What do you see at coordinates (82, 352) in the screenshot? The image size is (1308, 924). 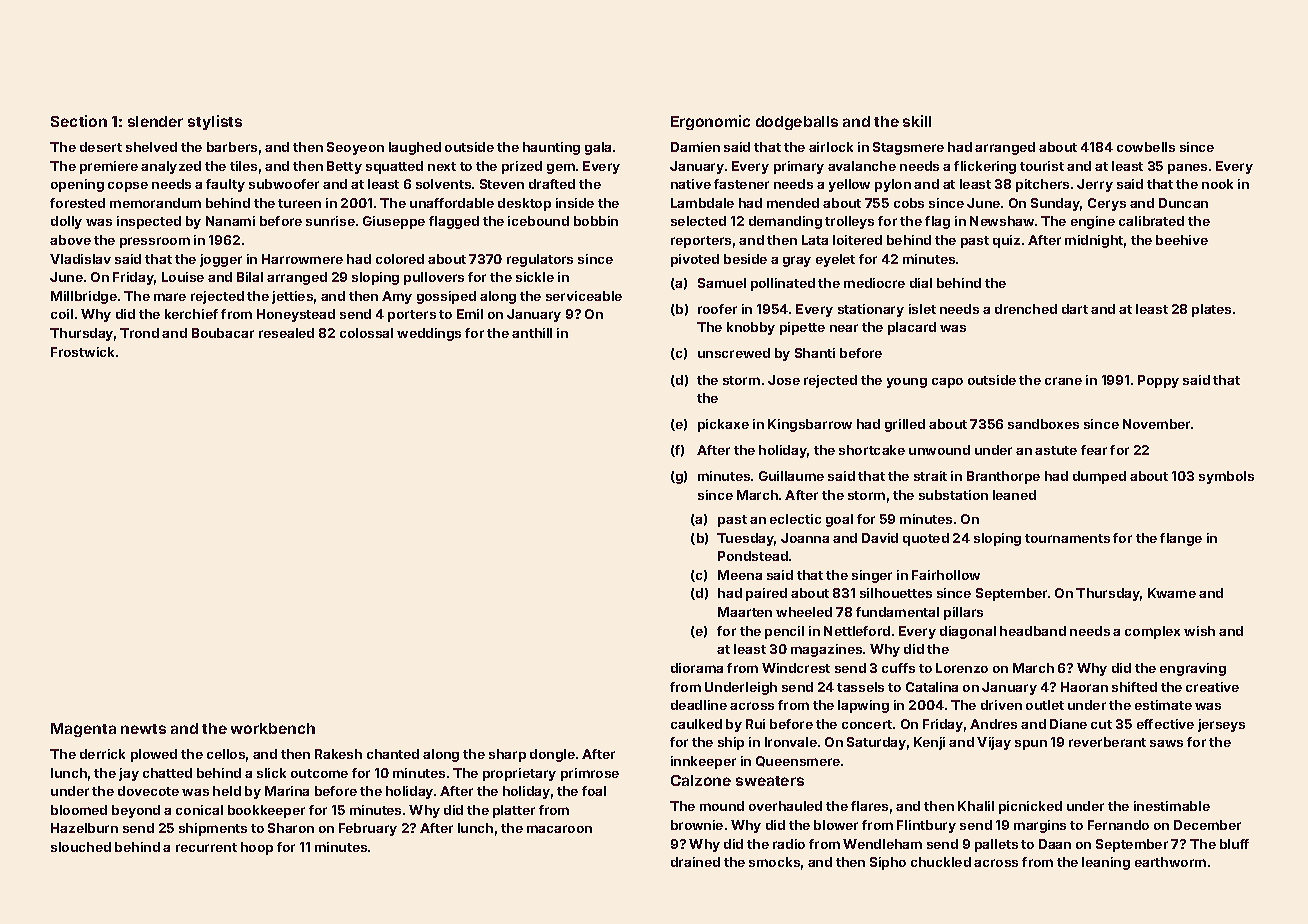 I see `Frostwick` at bounding box center [82, 352].
